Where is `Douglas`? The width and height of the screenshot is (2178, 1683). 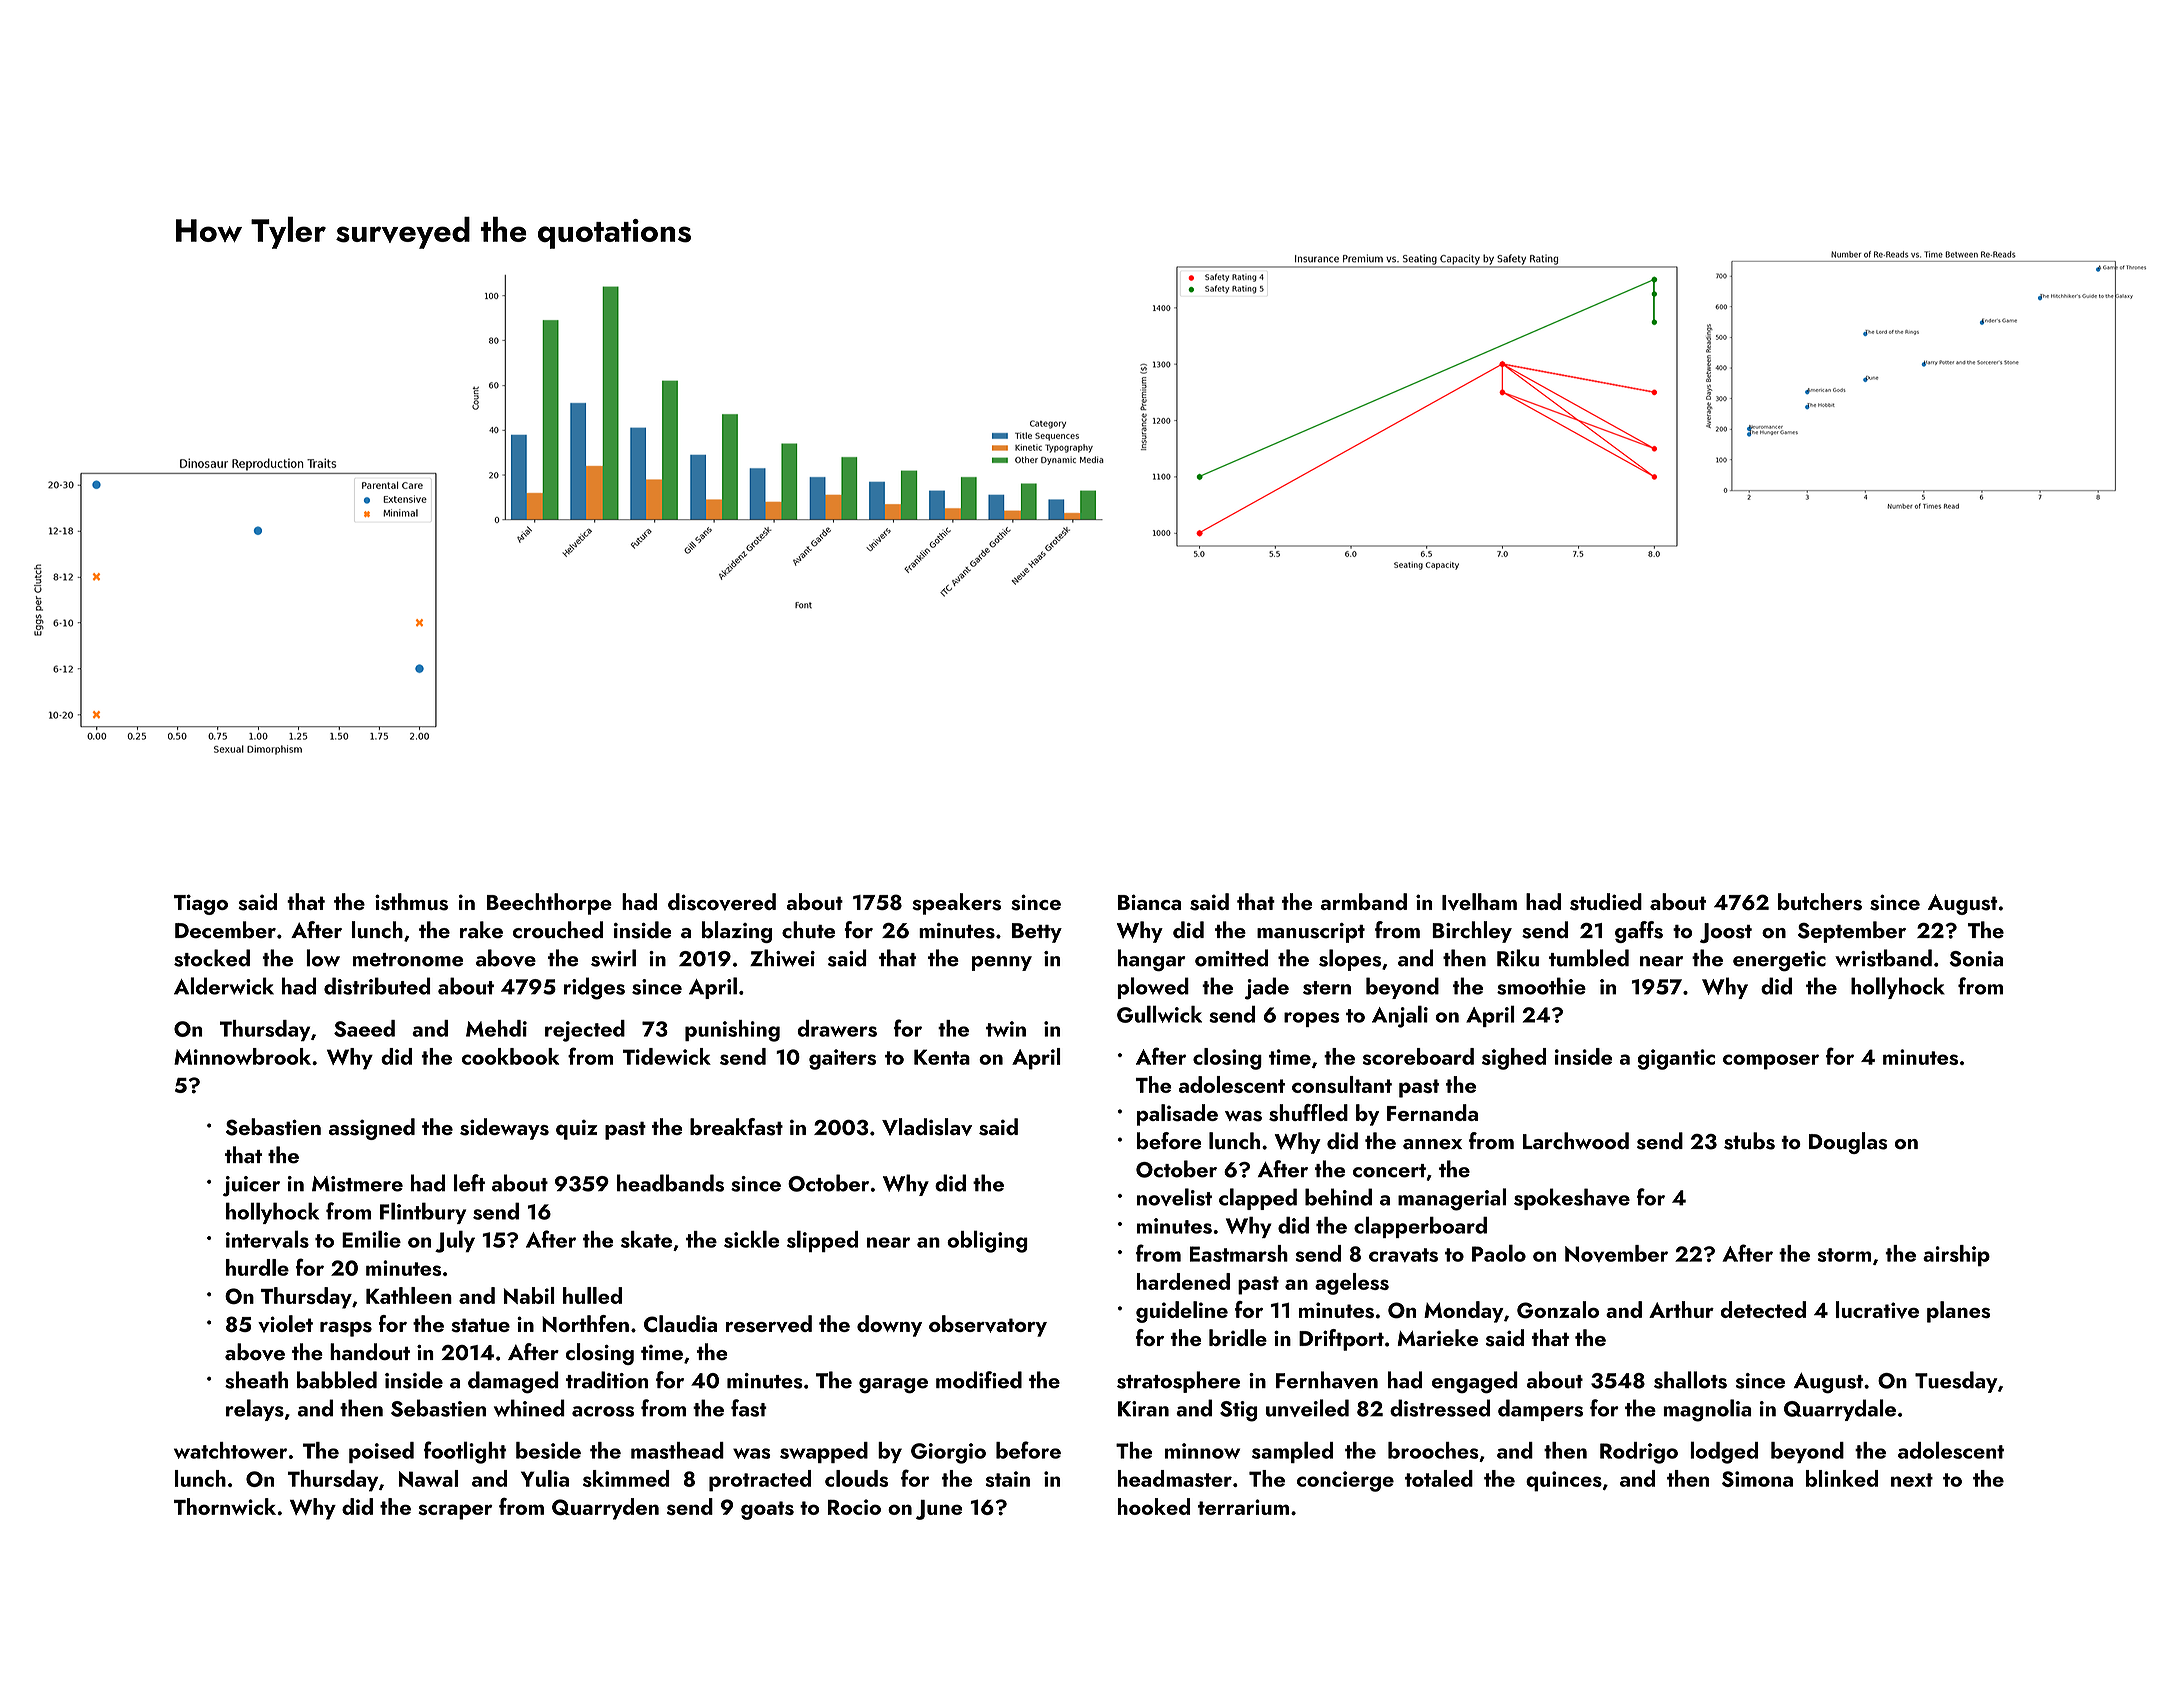
Douglas is located at coordinates (1848, 1143).
